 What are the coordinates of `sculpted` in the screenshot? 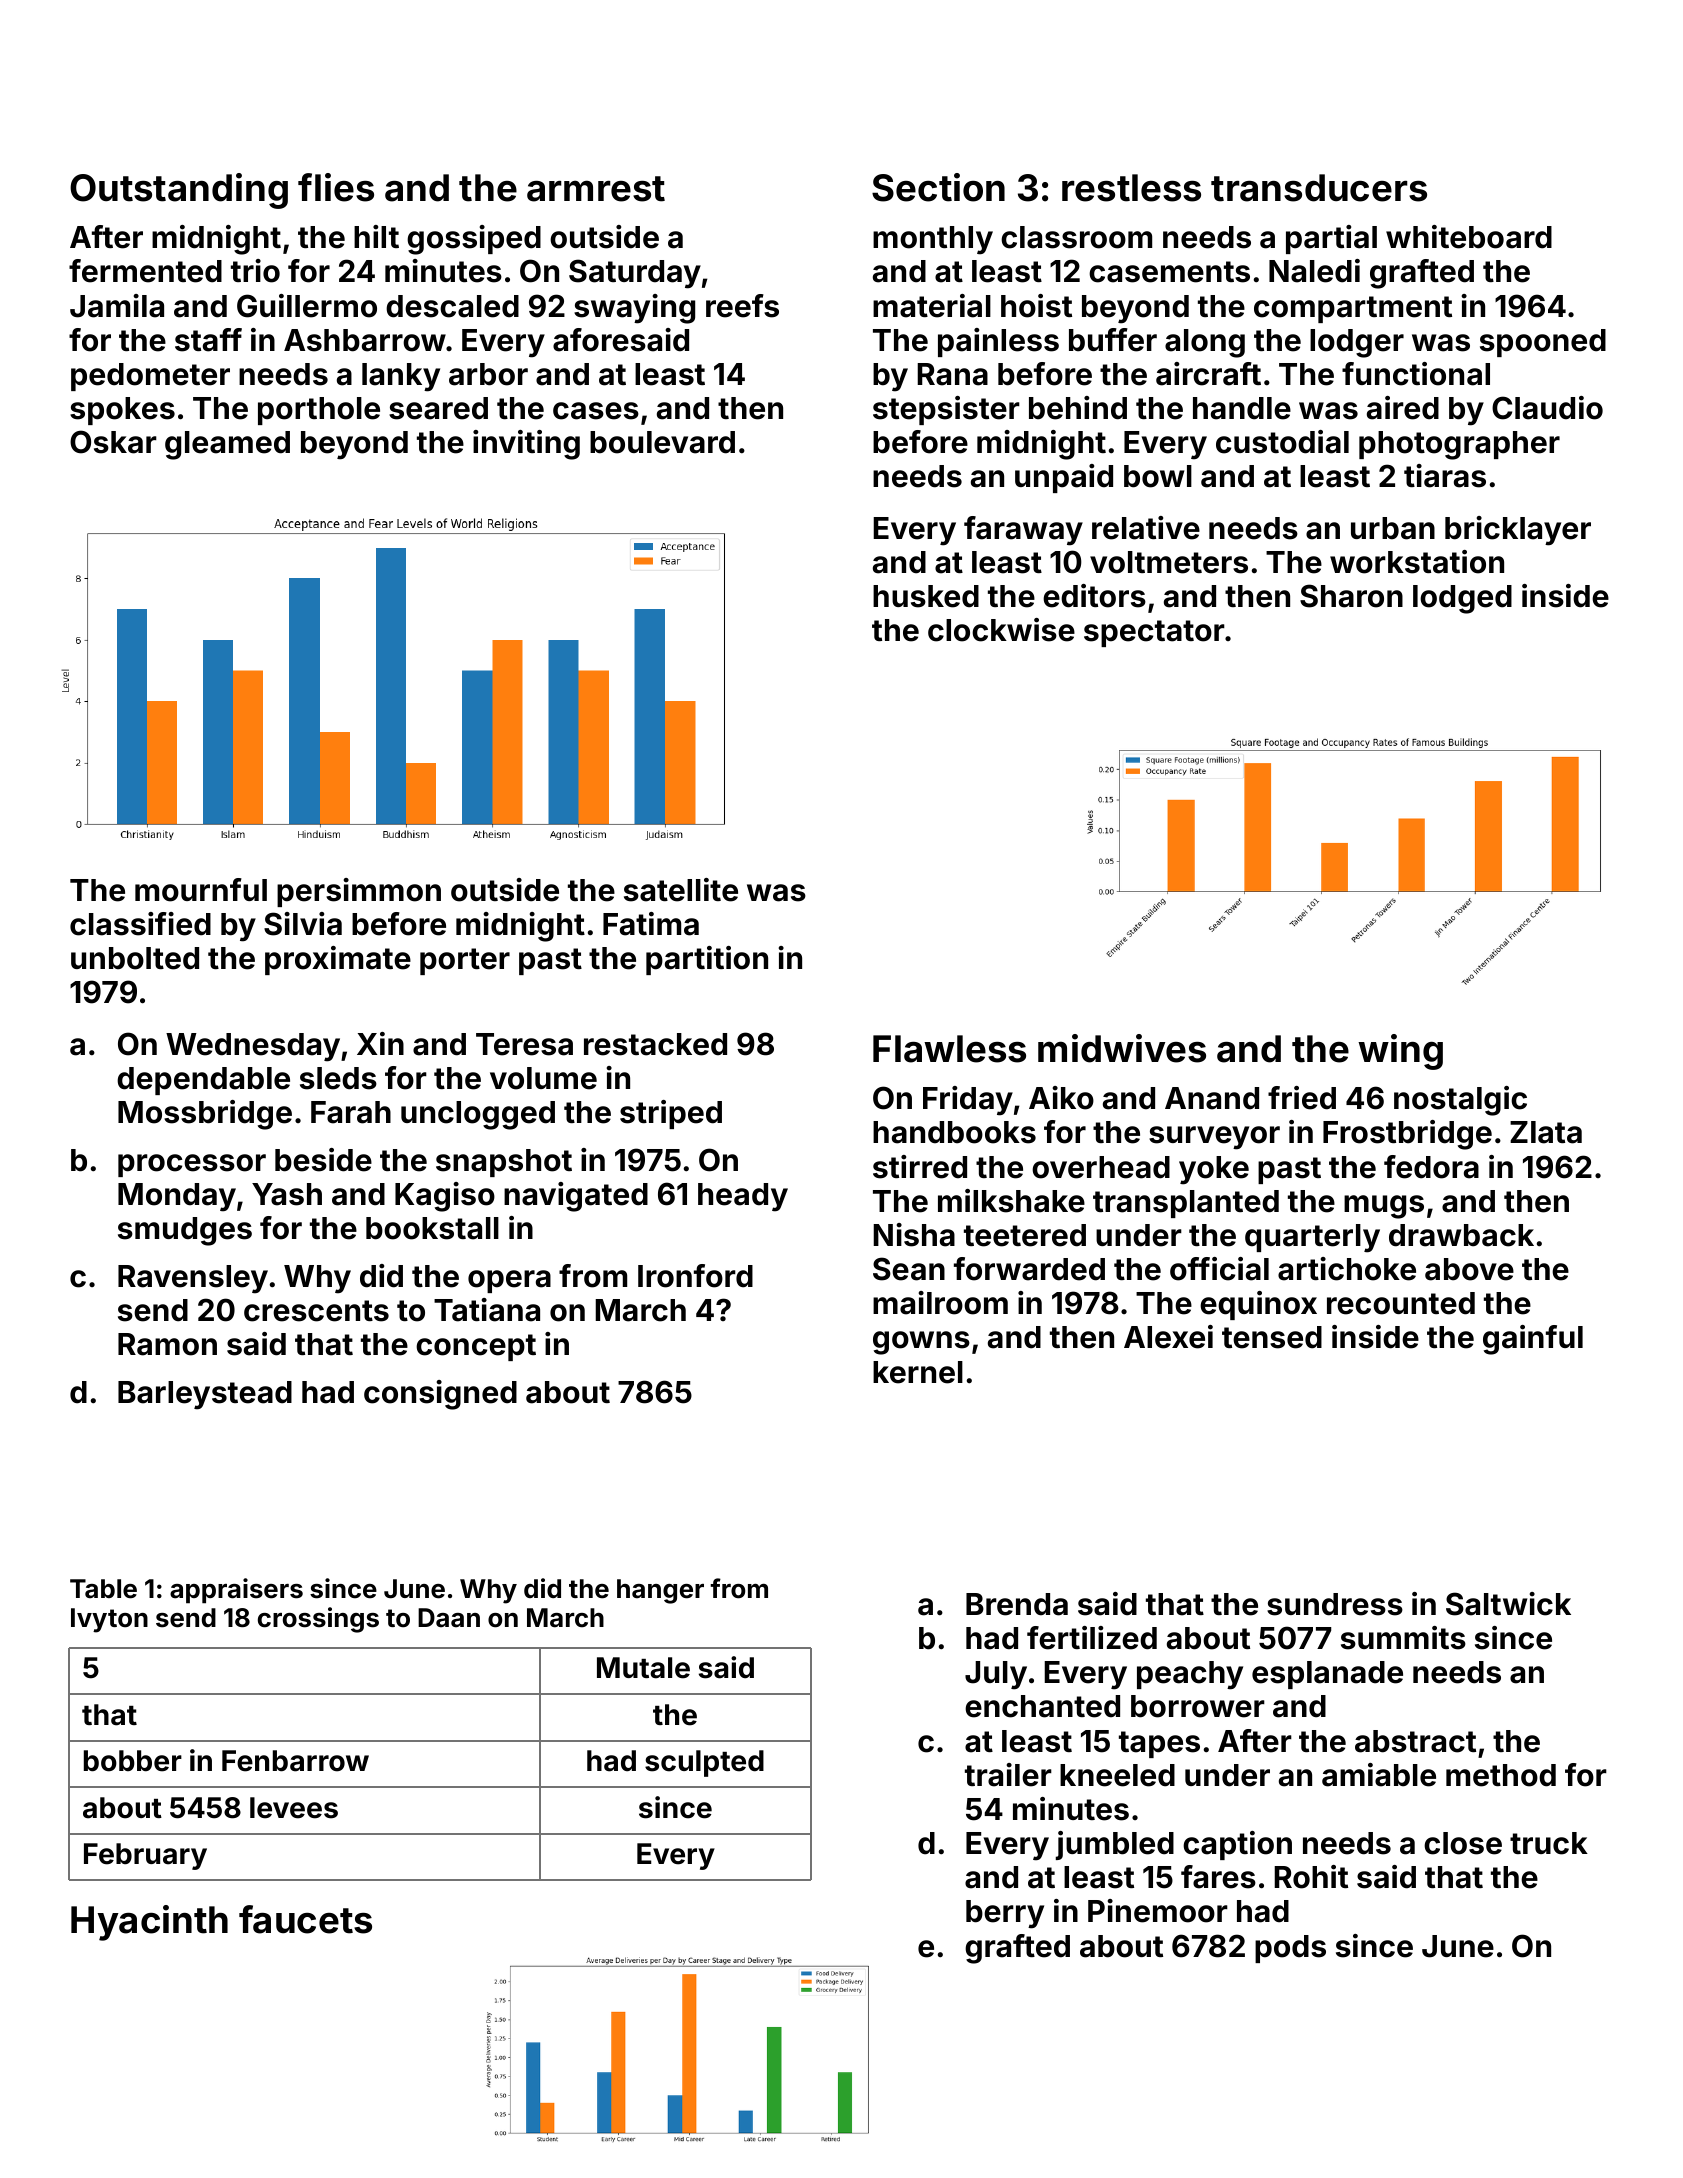 It's located at (704, 1763).
